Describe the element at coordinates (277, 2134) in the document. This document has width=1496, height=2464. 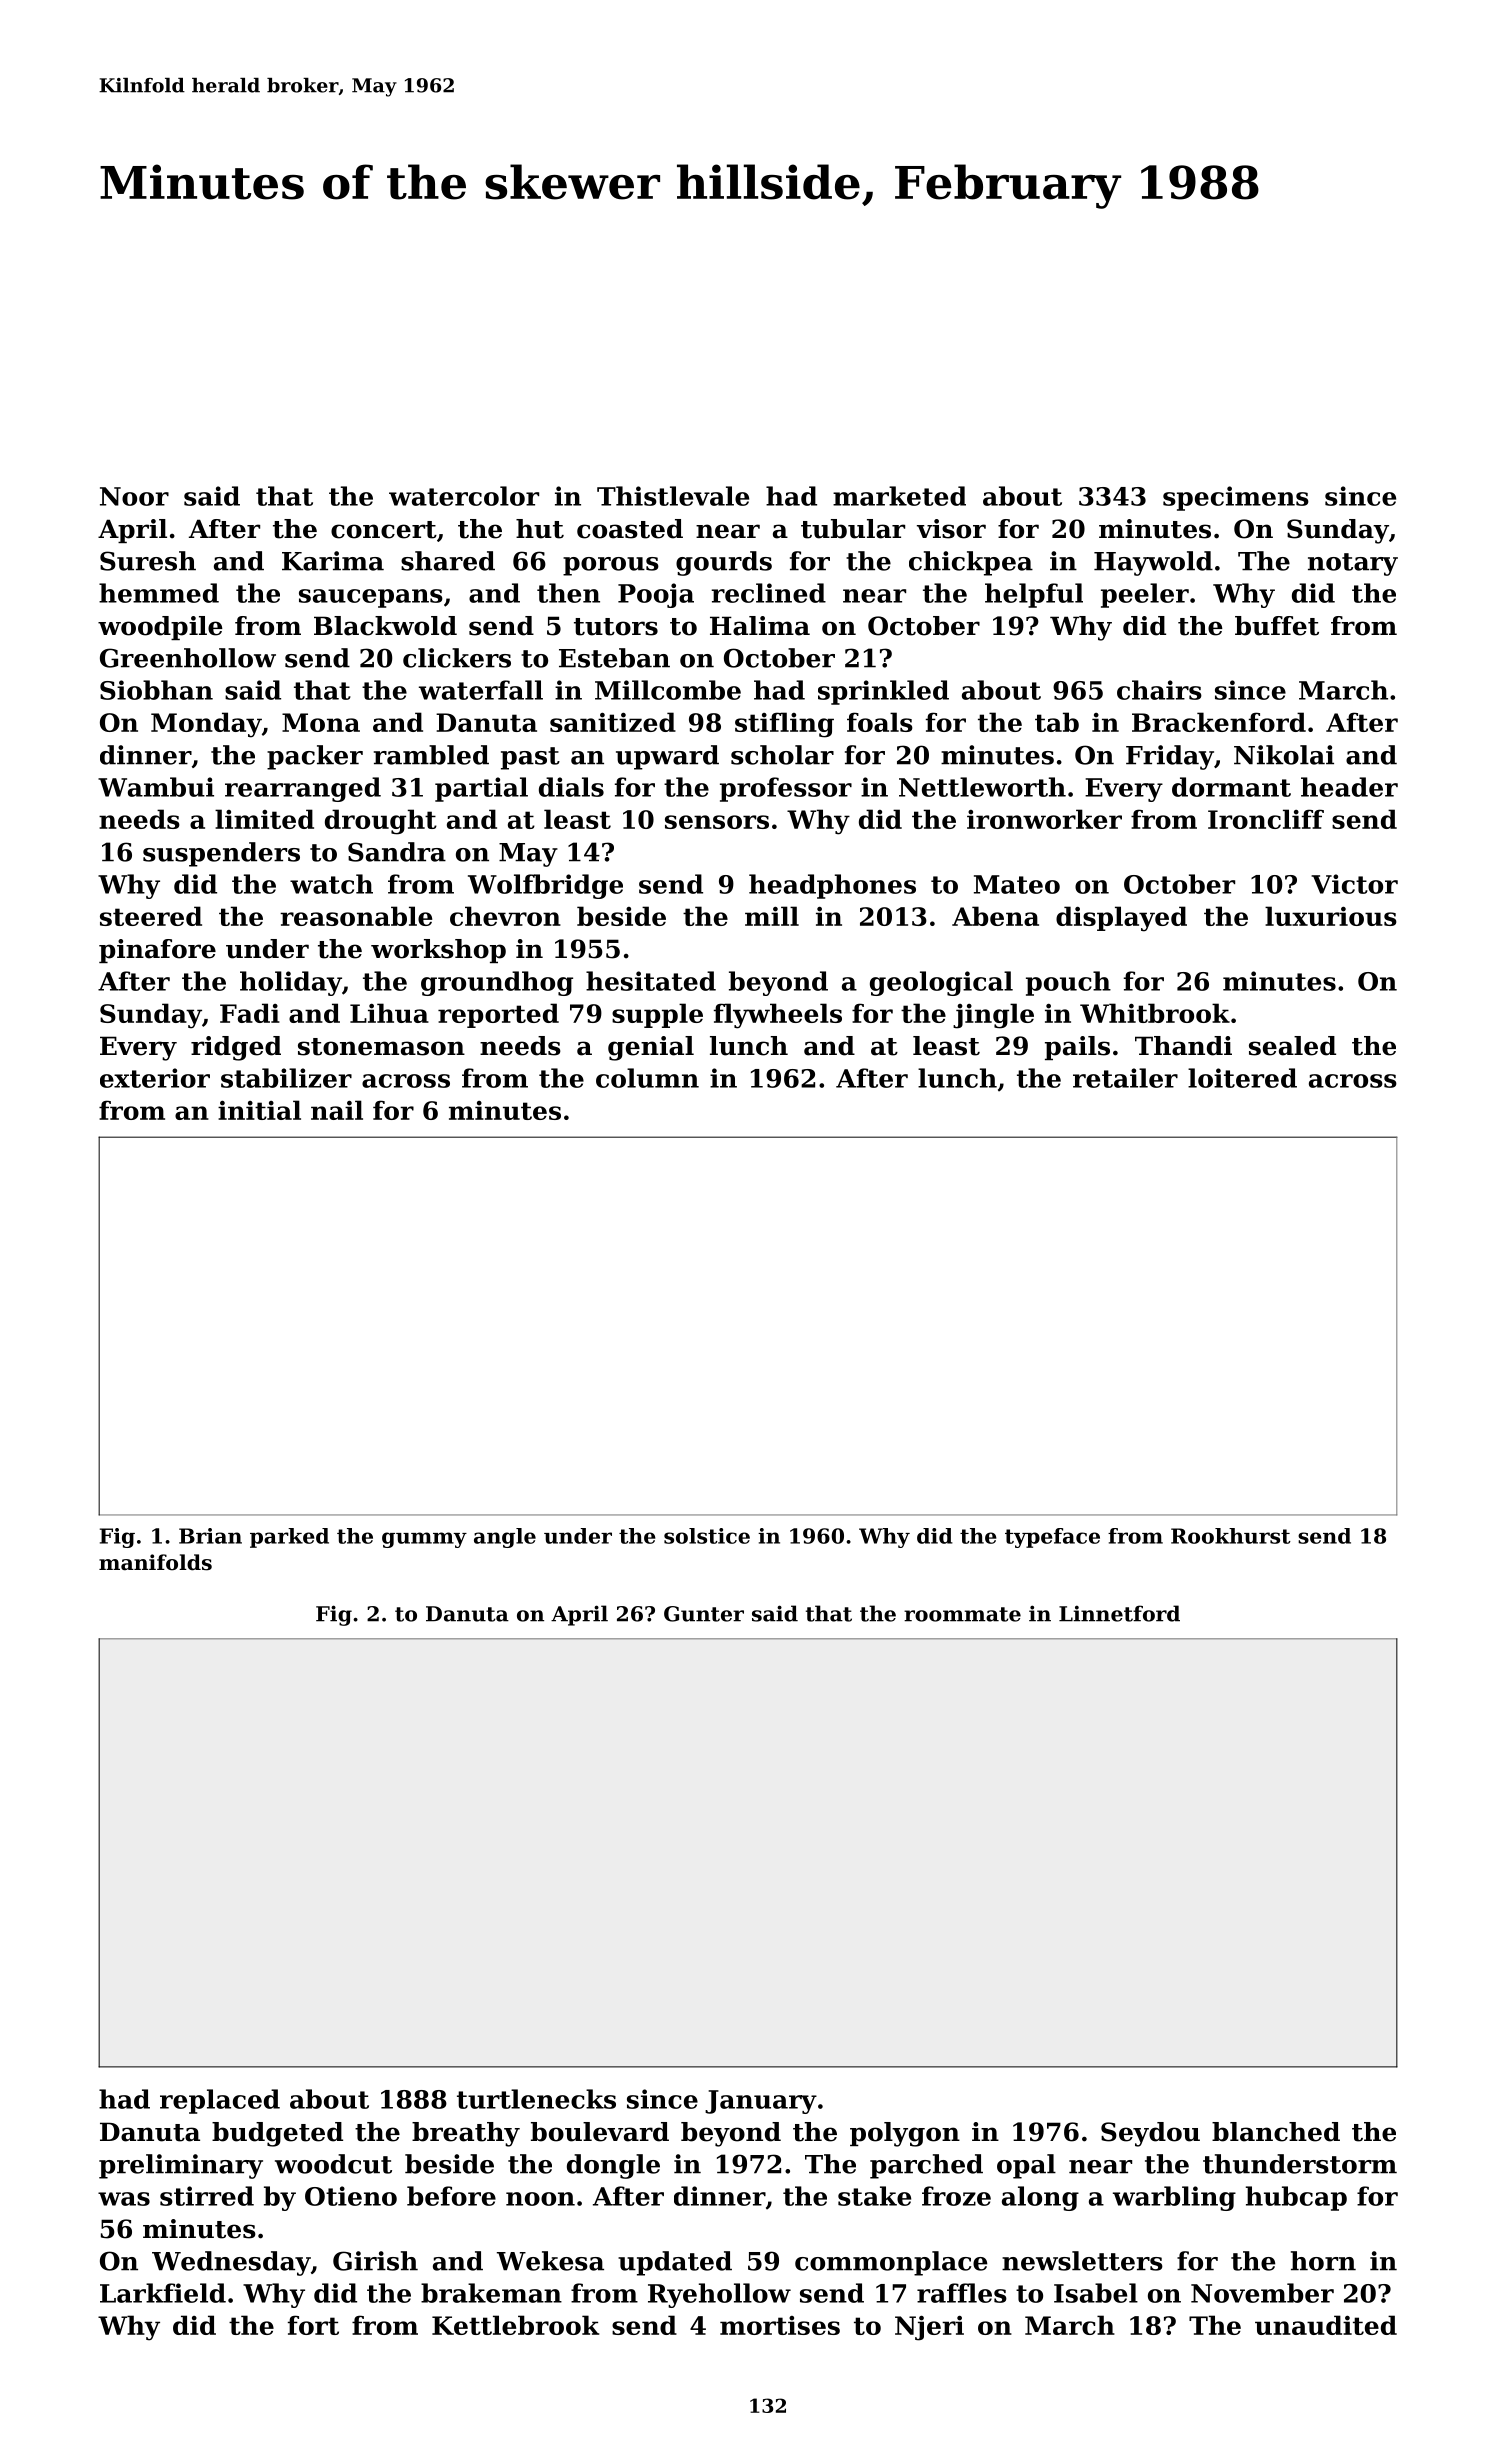
I see `budgeted` at that location.
